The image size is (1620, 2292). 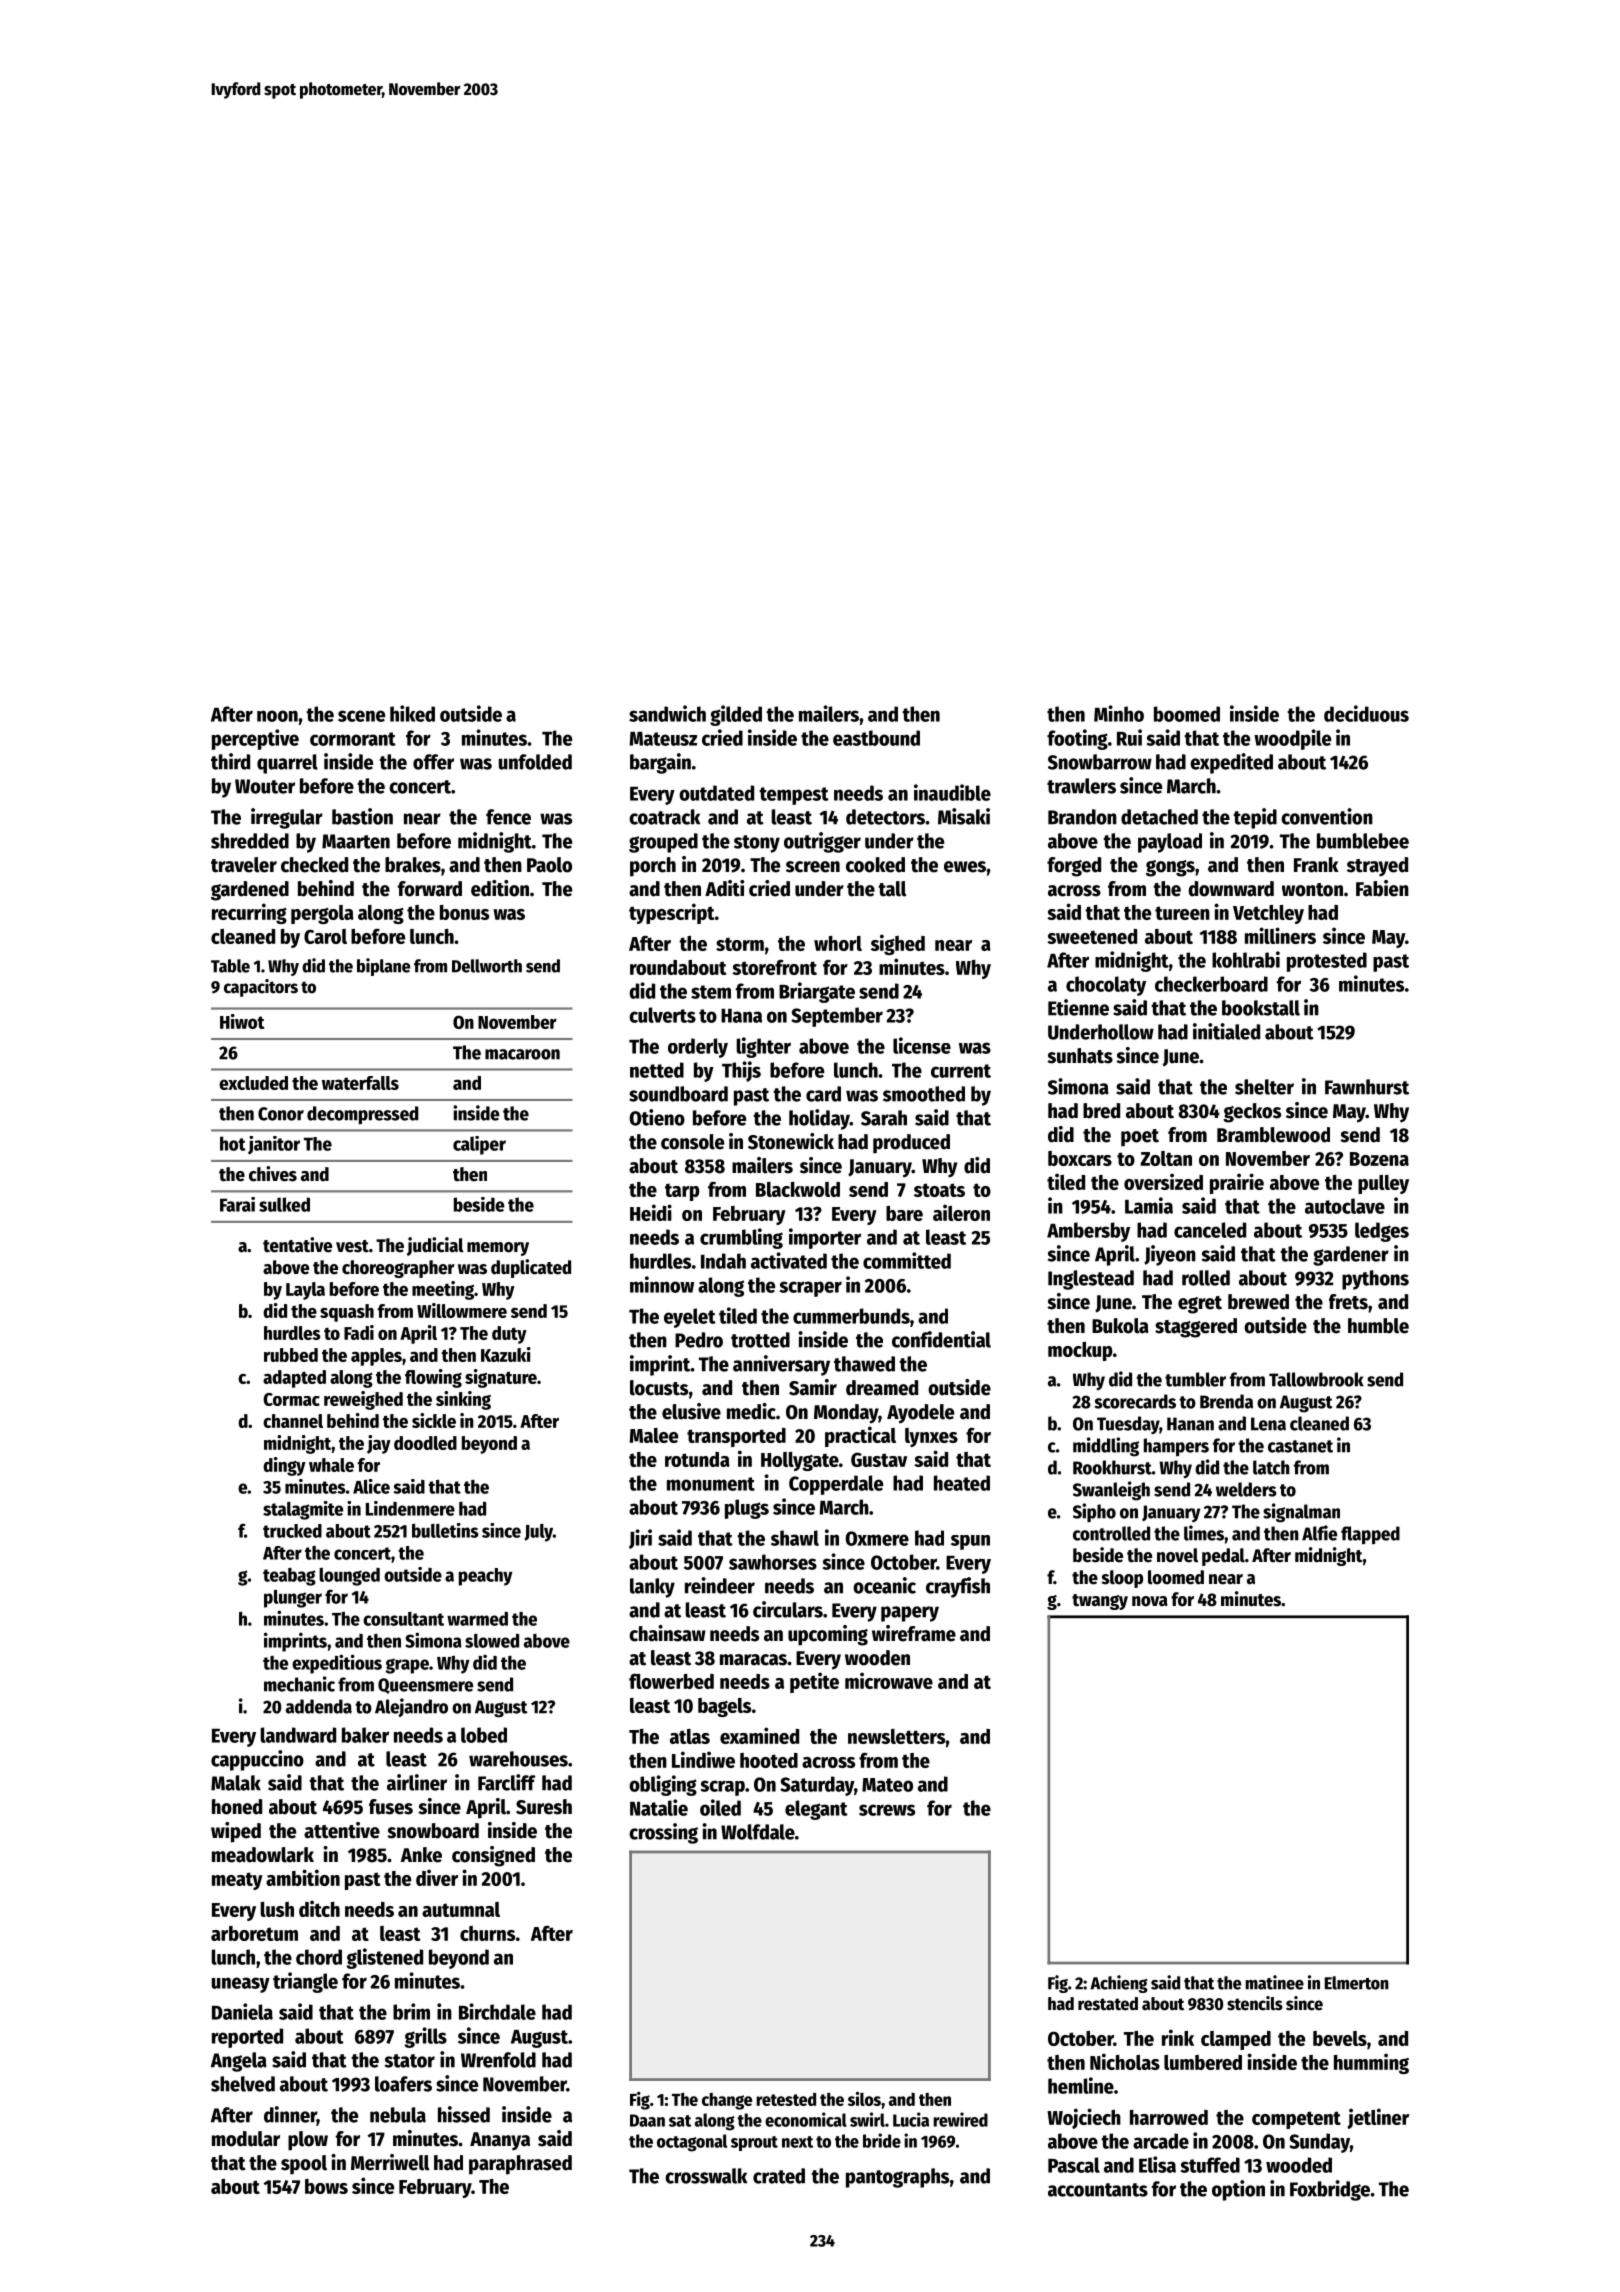 What do you see at coordinates (230, 966) in the screenshot?
I see `Table` at bounding box center [230, 966].
